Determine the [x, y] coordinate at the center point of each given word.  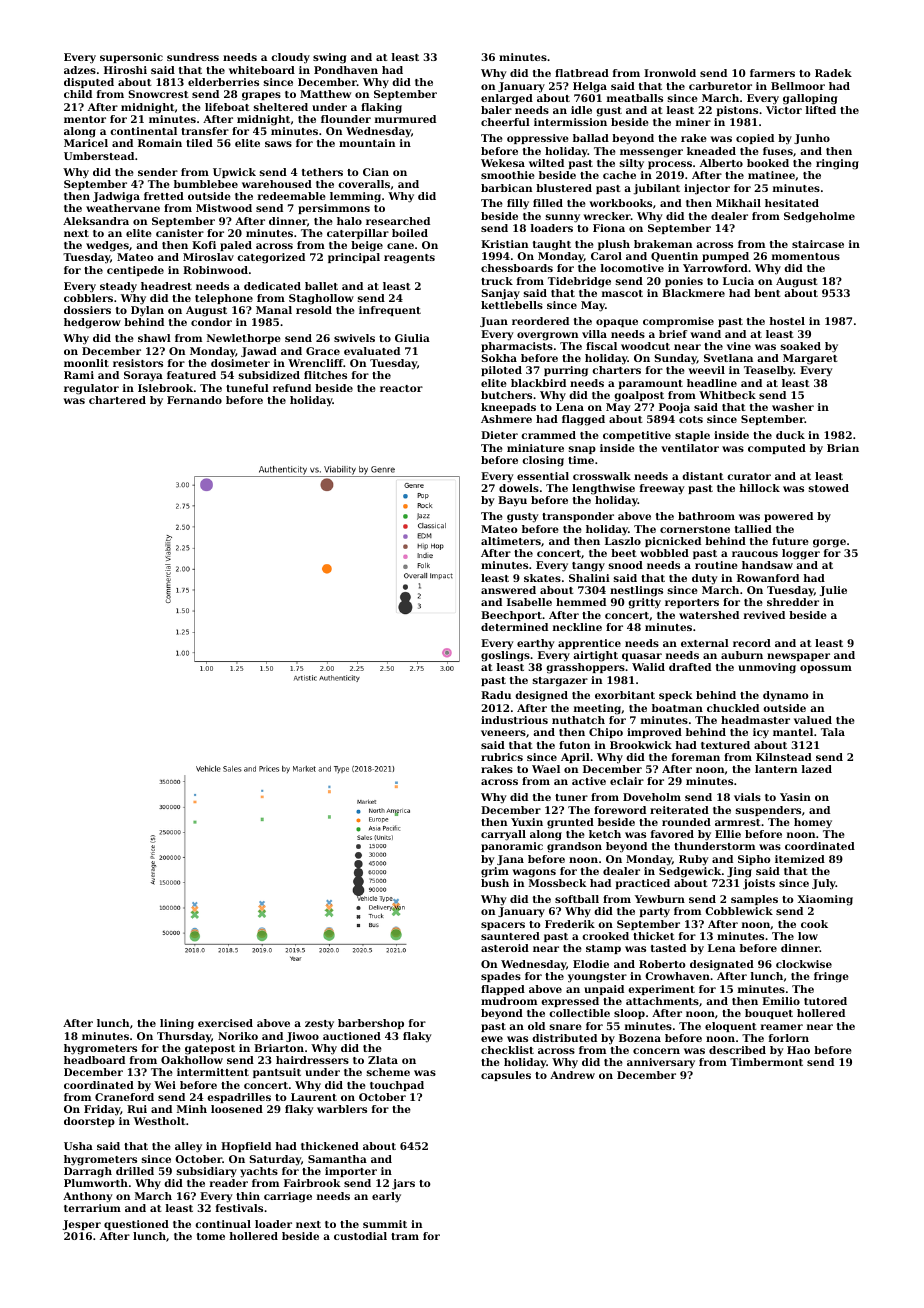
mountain [367, 143]
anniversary [661, 1063]
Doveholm [652, 797]
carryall [503, 835]
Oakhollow [192, 1060]
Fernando [194, 400]
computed [777, 449]
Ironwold [670, 73]
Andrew [572, 1075]
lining [177, 1024]
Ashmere [506, 419]
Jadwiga [116, 197]
